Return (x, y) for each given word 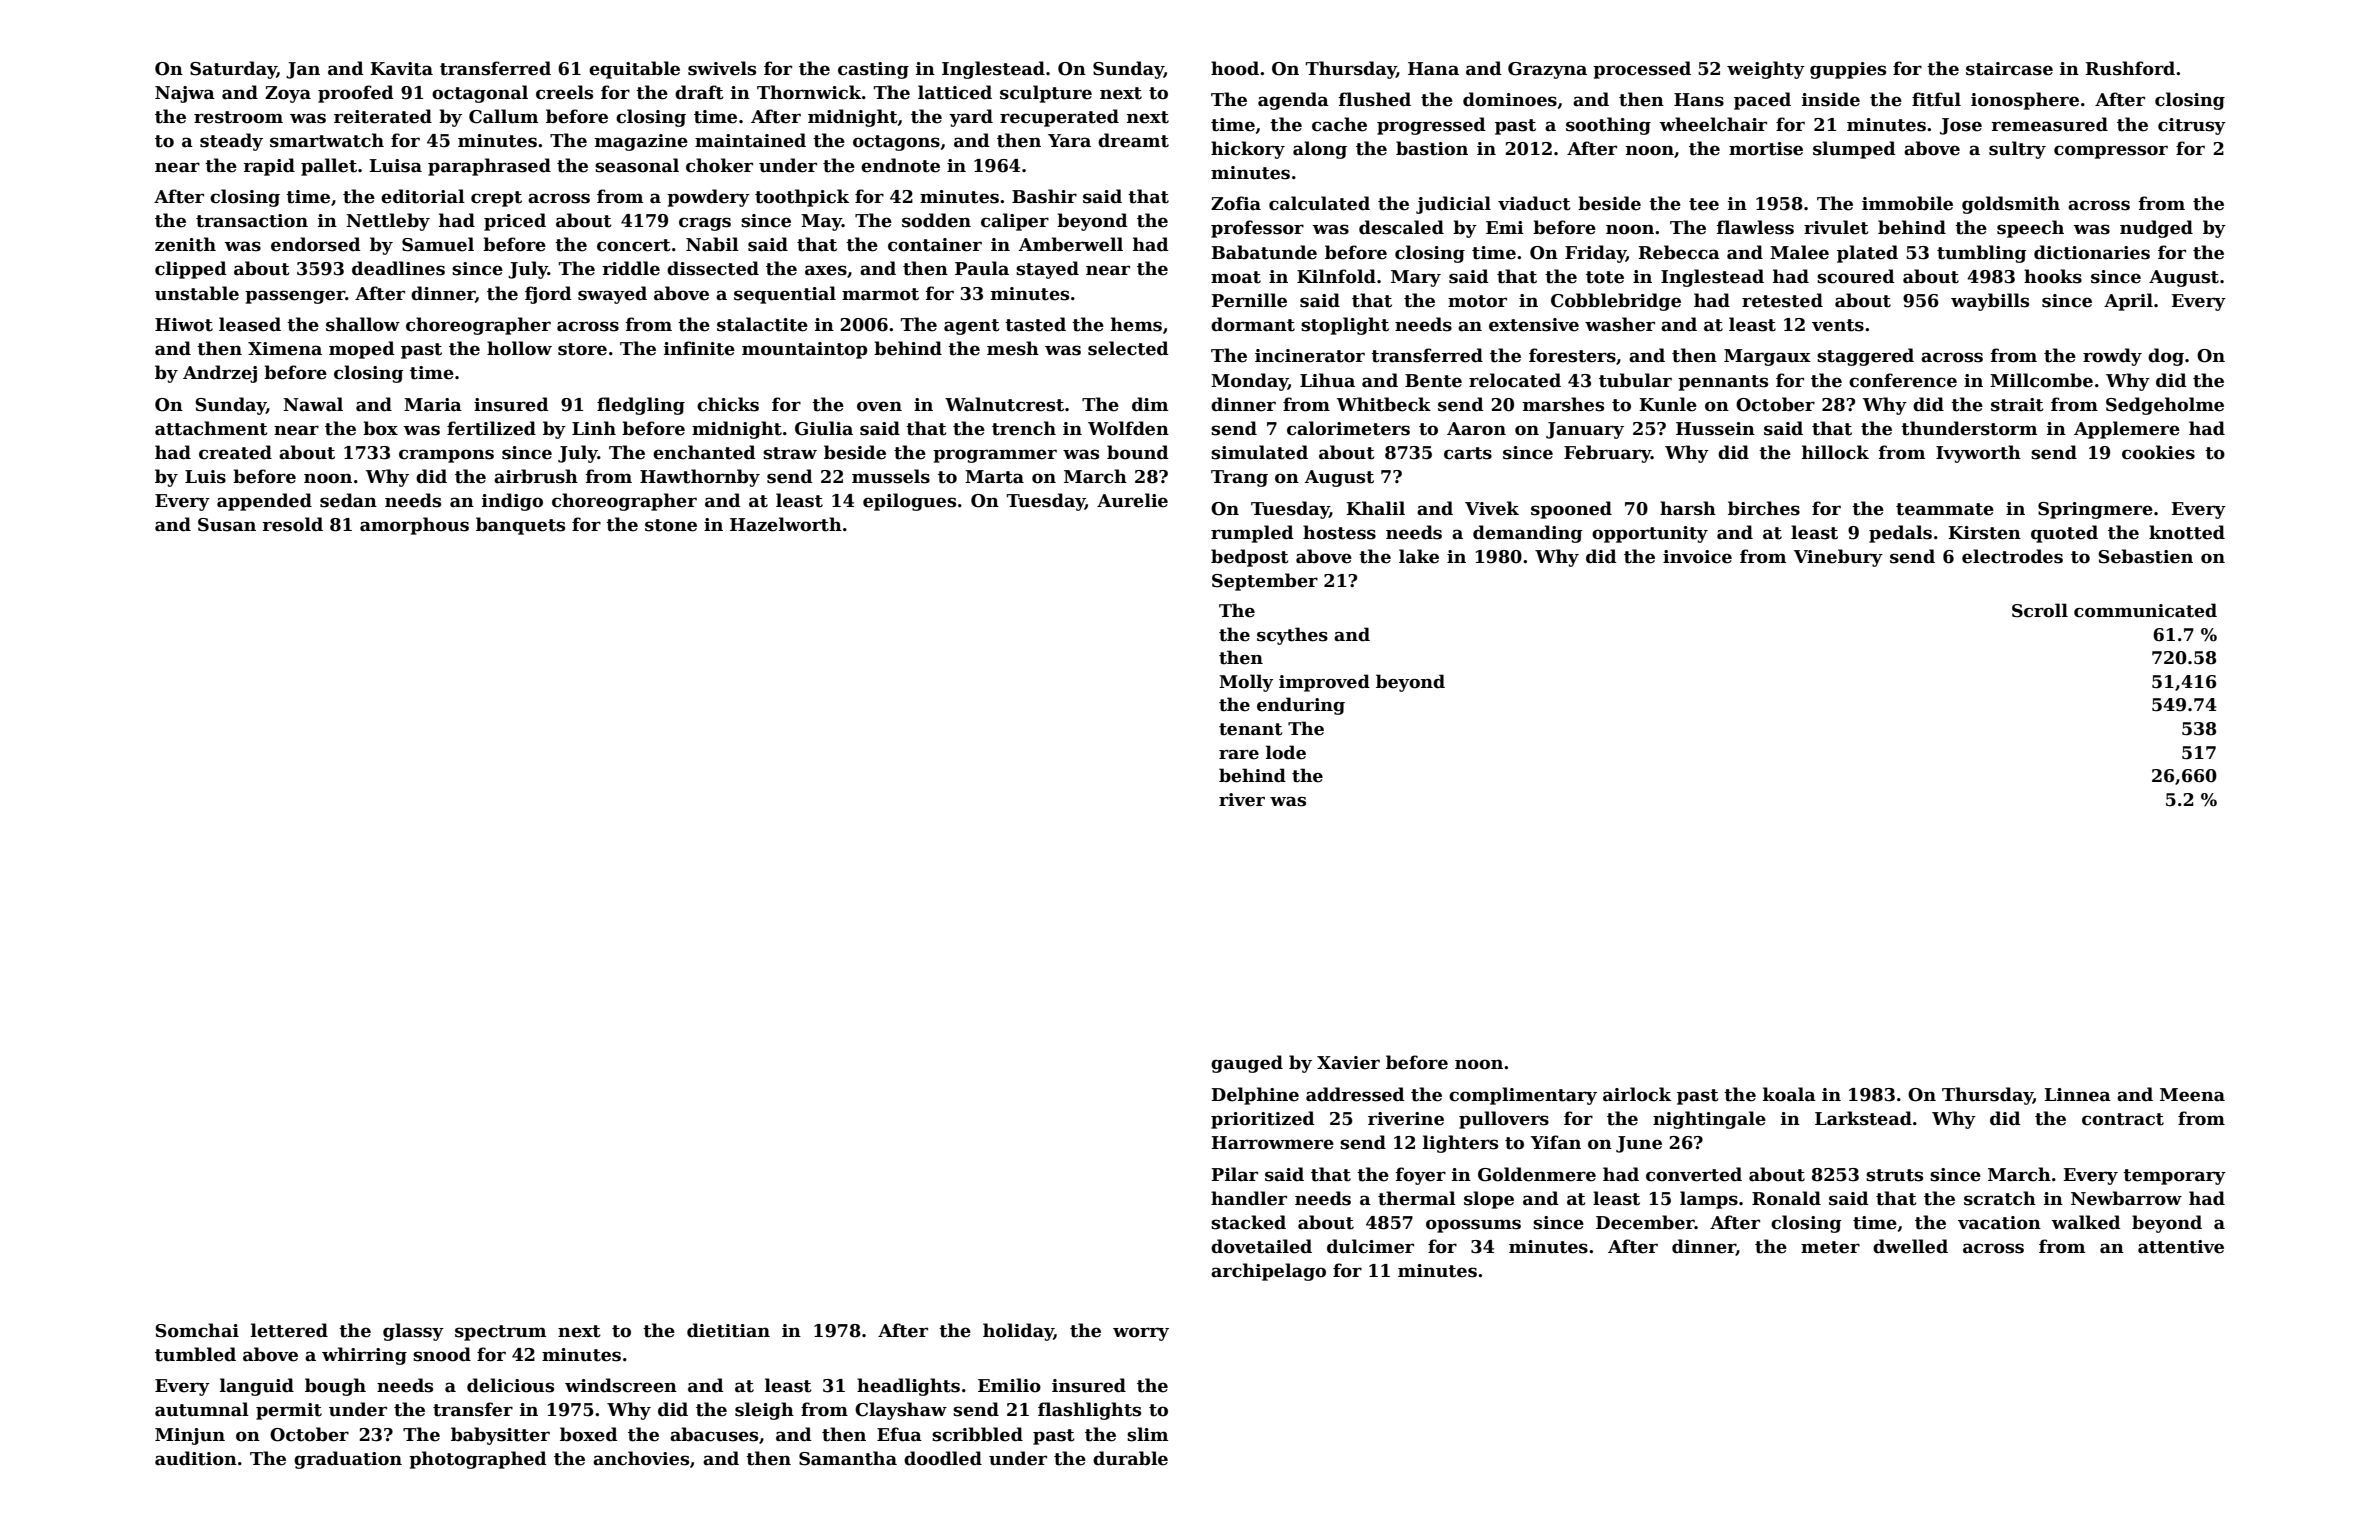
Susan (227, 525)
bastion (1432, 148)
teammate (1945, 509)
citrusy (2192, 126)
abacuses (714, 1434)
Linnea (2077, 1095)
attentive (2181, 1247)
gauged (1247, 1064)
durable (1130, 1458)
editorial (423, 196)
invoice (1697, 557)
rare (1239, 755)
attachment (211, 428)
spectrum (500, 1333)
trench (1024, 428)
